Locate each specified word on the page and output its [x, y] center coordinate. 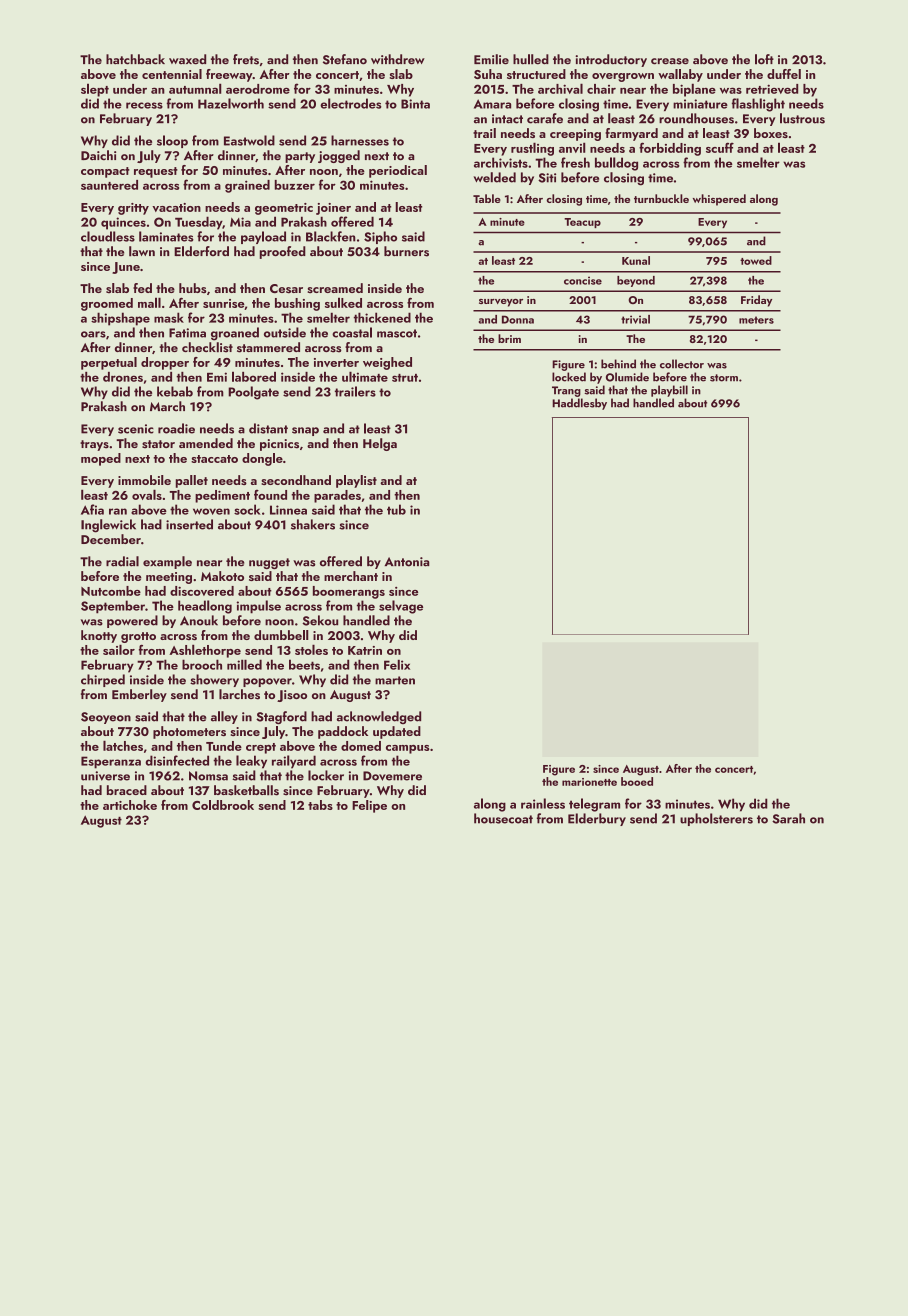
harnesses [360, 140]
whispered [719, 200]
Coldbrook [223, 805]
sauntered [109, 185]
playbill [669, 391]
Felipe [369, 806]
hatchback [135, 59]
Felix [397, 665]
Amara [492, 104]
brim [509, 338]
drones [123, 377]
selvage [401, 607]
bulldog [616, 164]
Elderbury [597, 819]
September [113, 607]
